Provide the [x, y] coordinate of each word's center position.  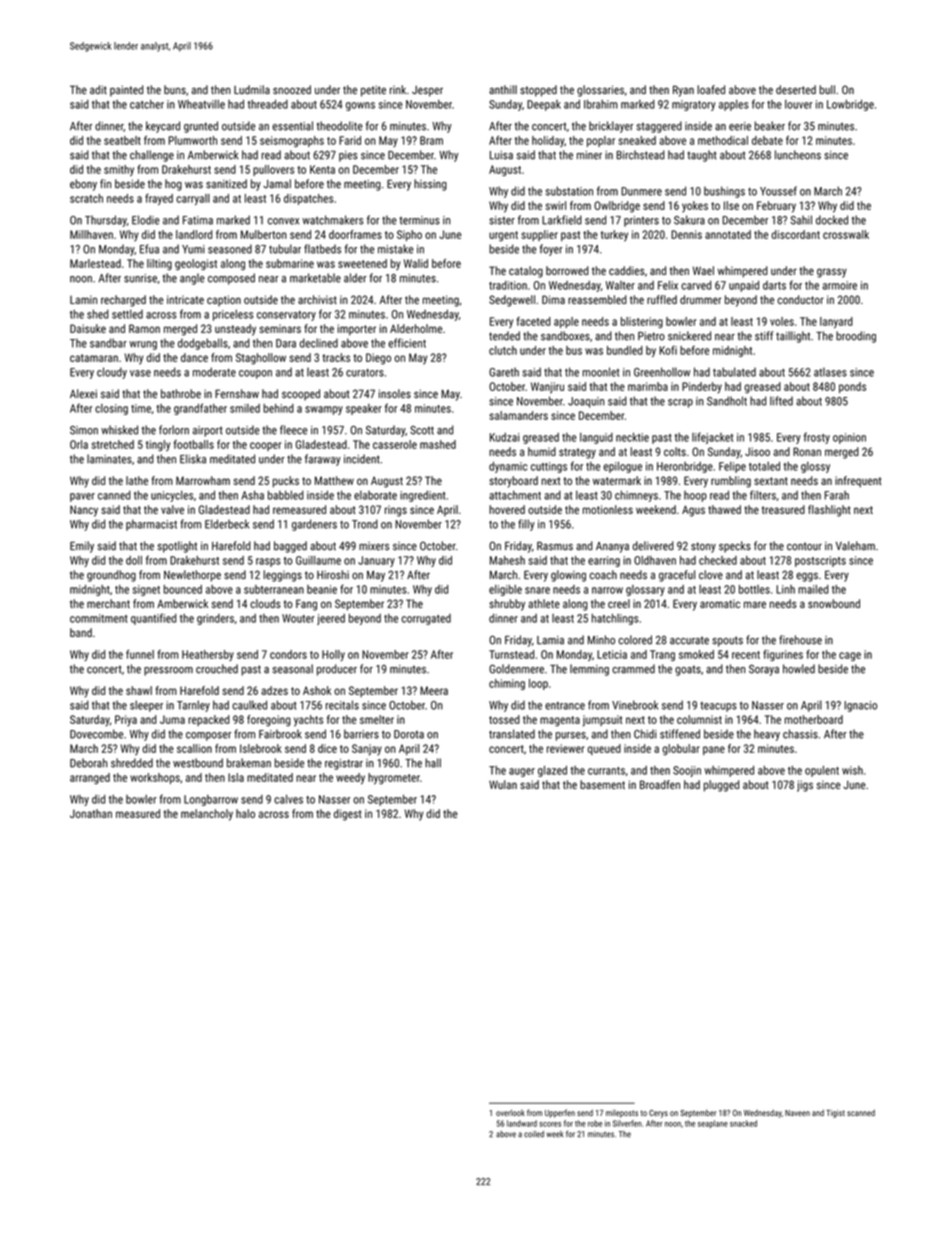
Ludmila [252, 89]
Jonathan [91, 813]
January [376, 561]
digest [348, 815]
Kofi [668, 350]
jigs [805, 786]
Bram [431, 140]
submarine [290, 263]
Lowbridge [850, 105]
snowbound [834, 603]
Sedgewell [512, 301]
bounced [183, 589]
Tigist [835, 1114]
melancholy [207, 815]
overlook [510, 1112]
